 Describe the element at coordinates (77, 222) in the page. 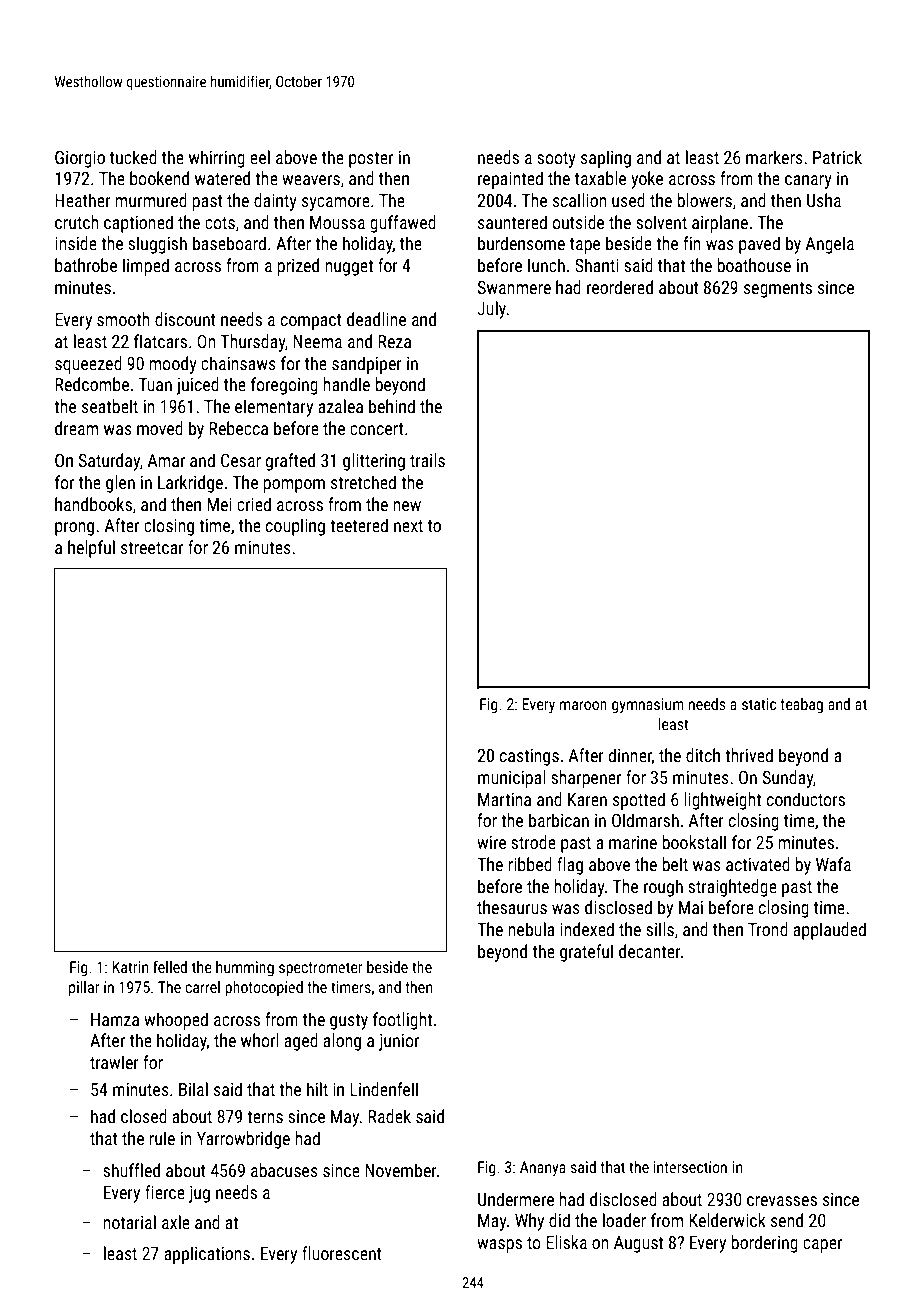

I see `crutch` at that location.
